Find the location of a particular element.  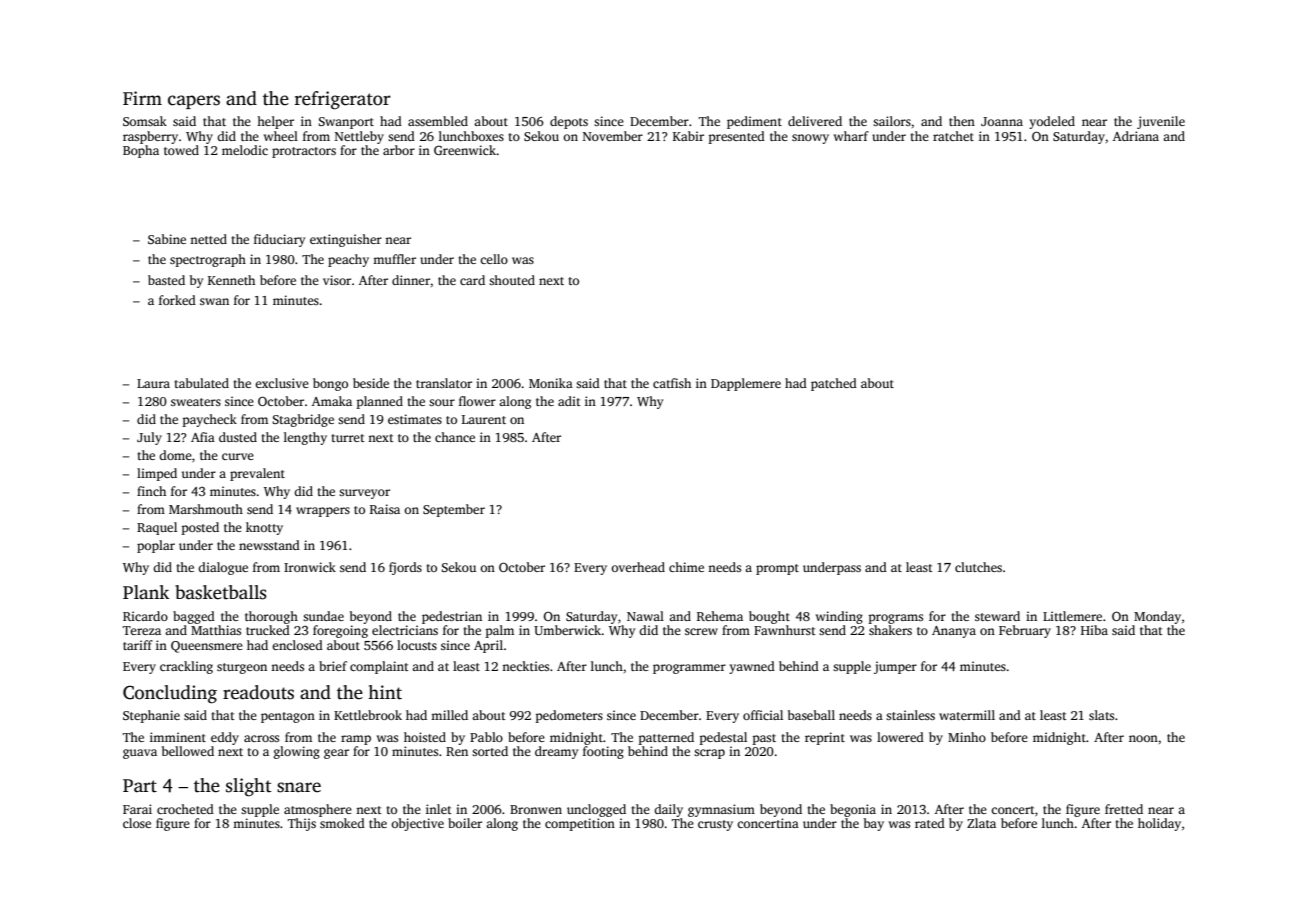

refrigerator is located at coordinates (343, 100).
